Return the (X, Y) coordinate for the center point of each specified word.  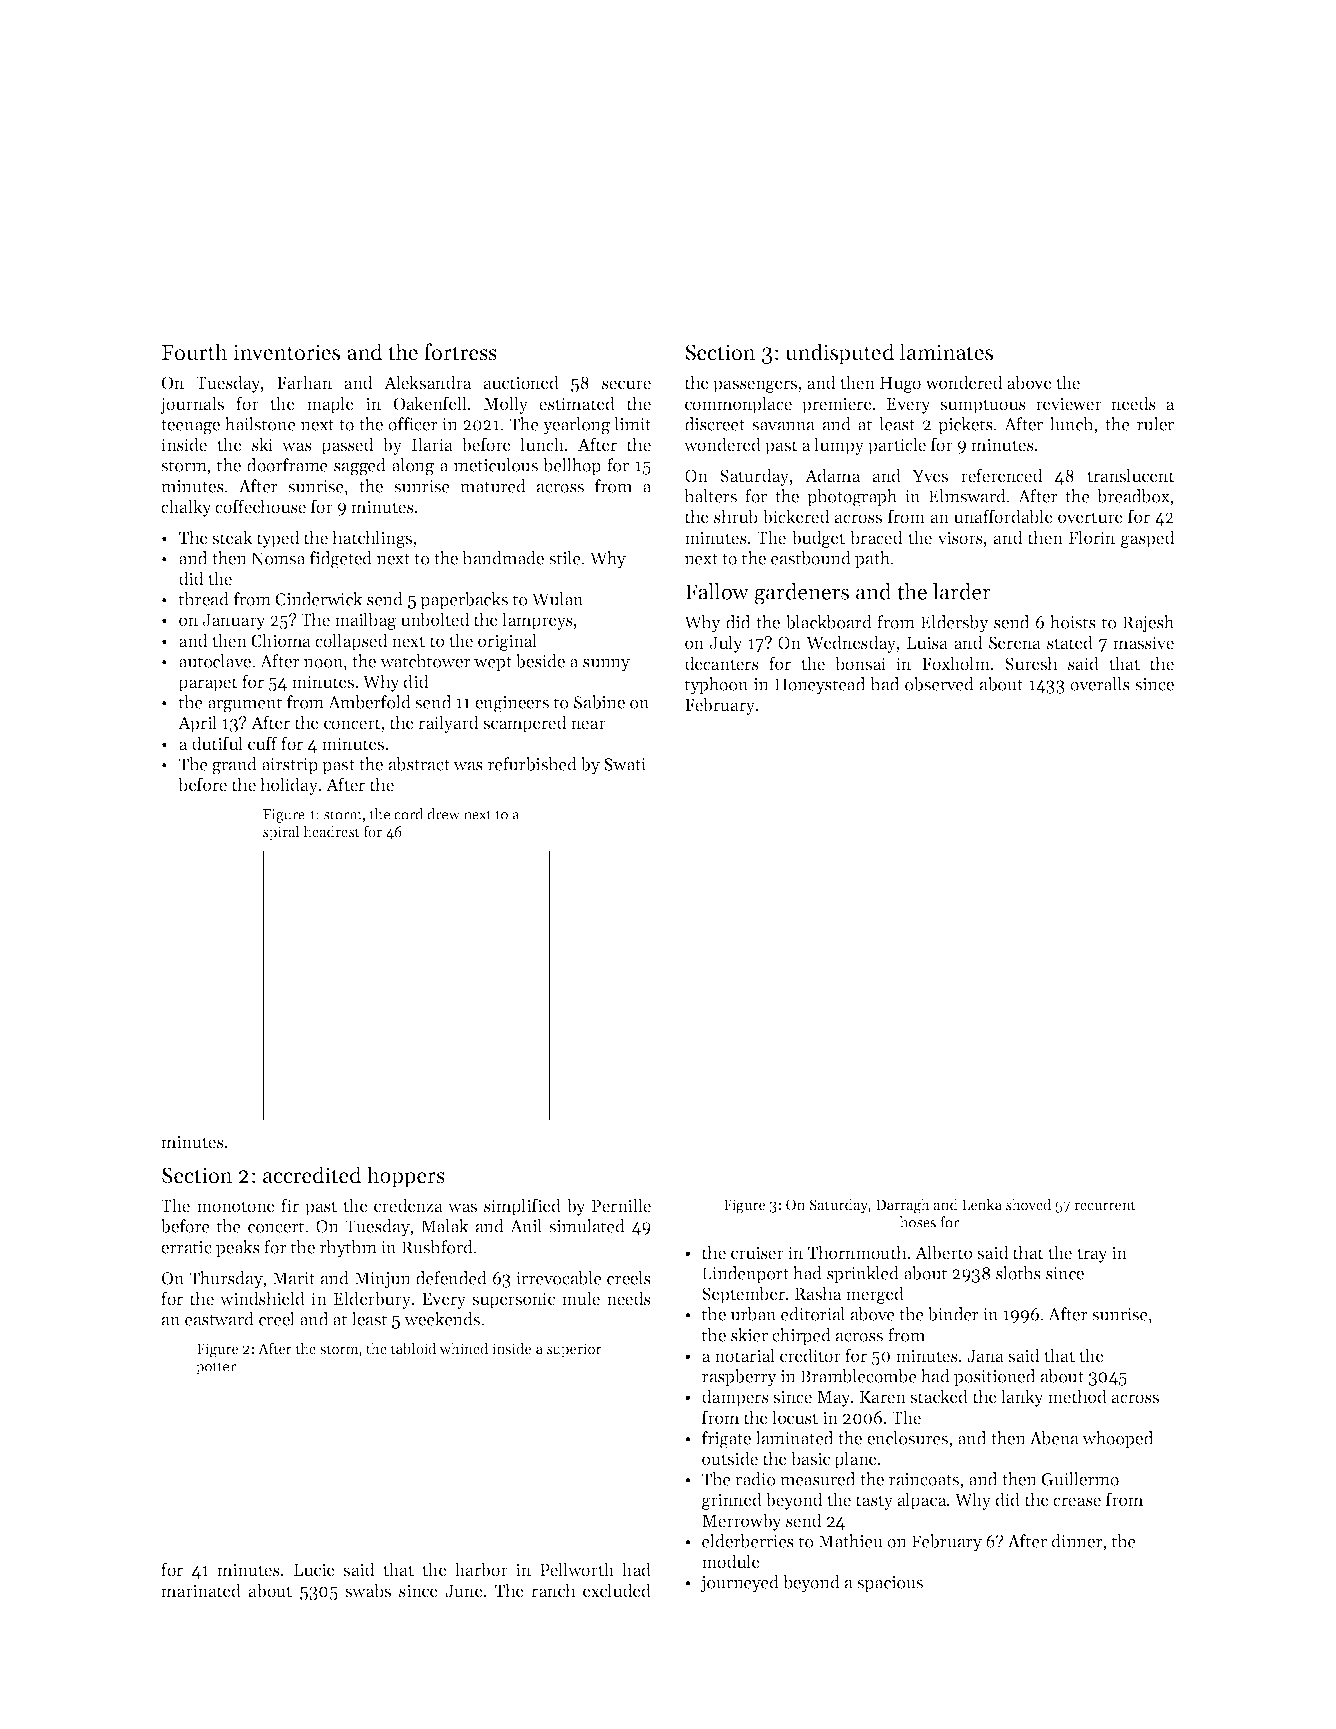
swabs (368, 1590)
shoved (1029, 1204)
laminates (946, 352)
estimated (577, 403)
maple (330, 405)
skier (749, 1335)
